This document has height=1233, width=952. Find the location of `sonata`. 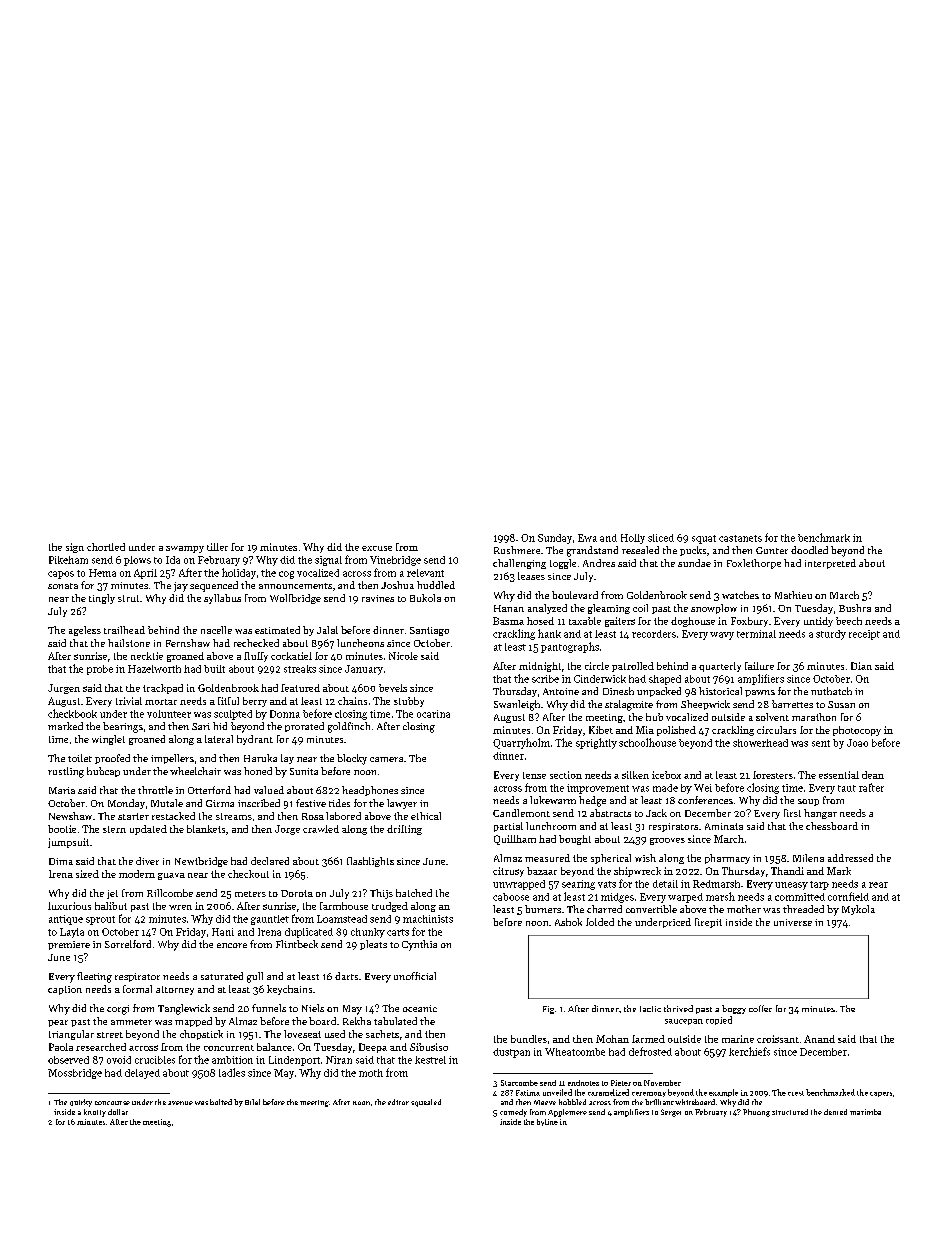

sonata is located at coordinates (63, 586).
